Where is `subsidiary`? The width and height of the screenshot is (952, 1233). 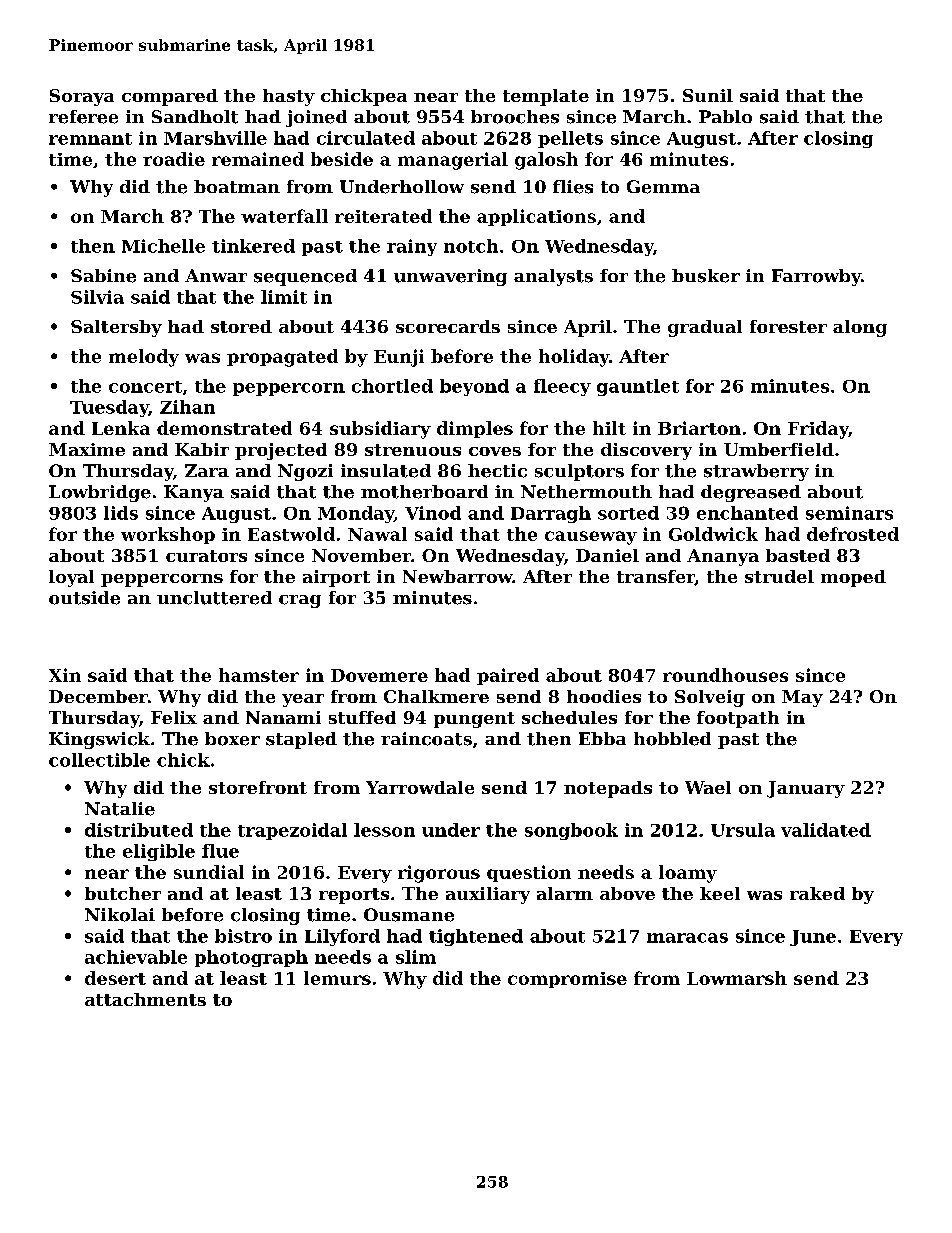
subsidiary is located at coordinates (380, 430).
